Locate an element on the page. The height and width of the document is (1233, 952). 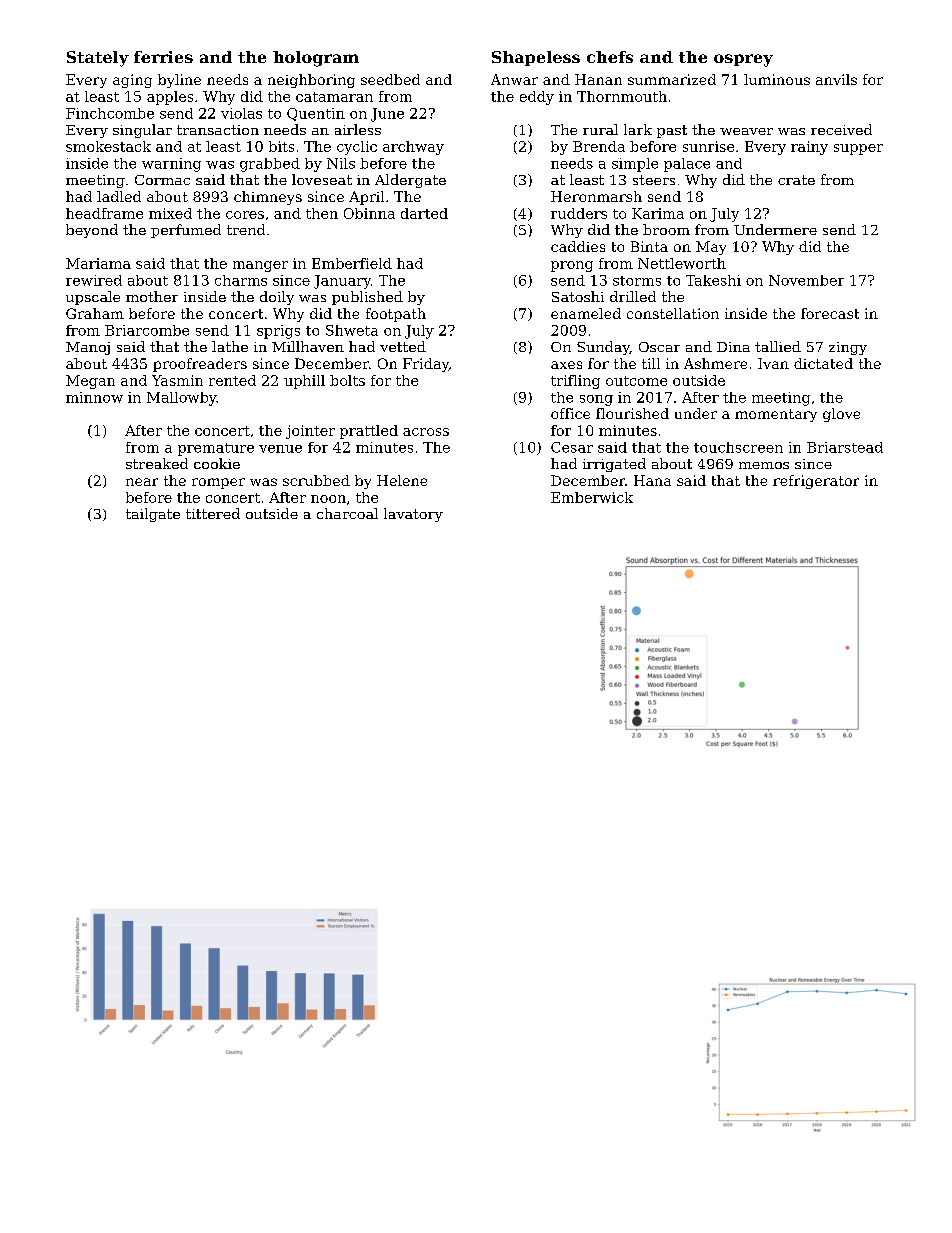
crate is located at coordinates (796, 180).
